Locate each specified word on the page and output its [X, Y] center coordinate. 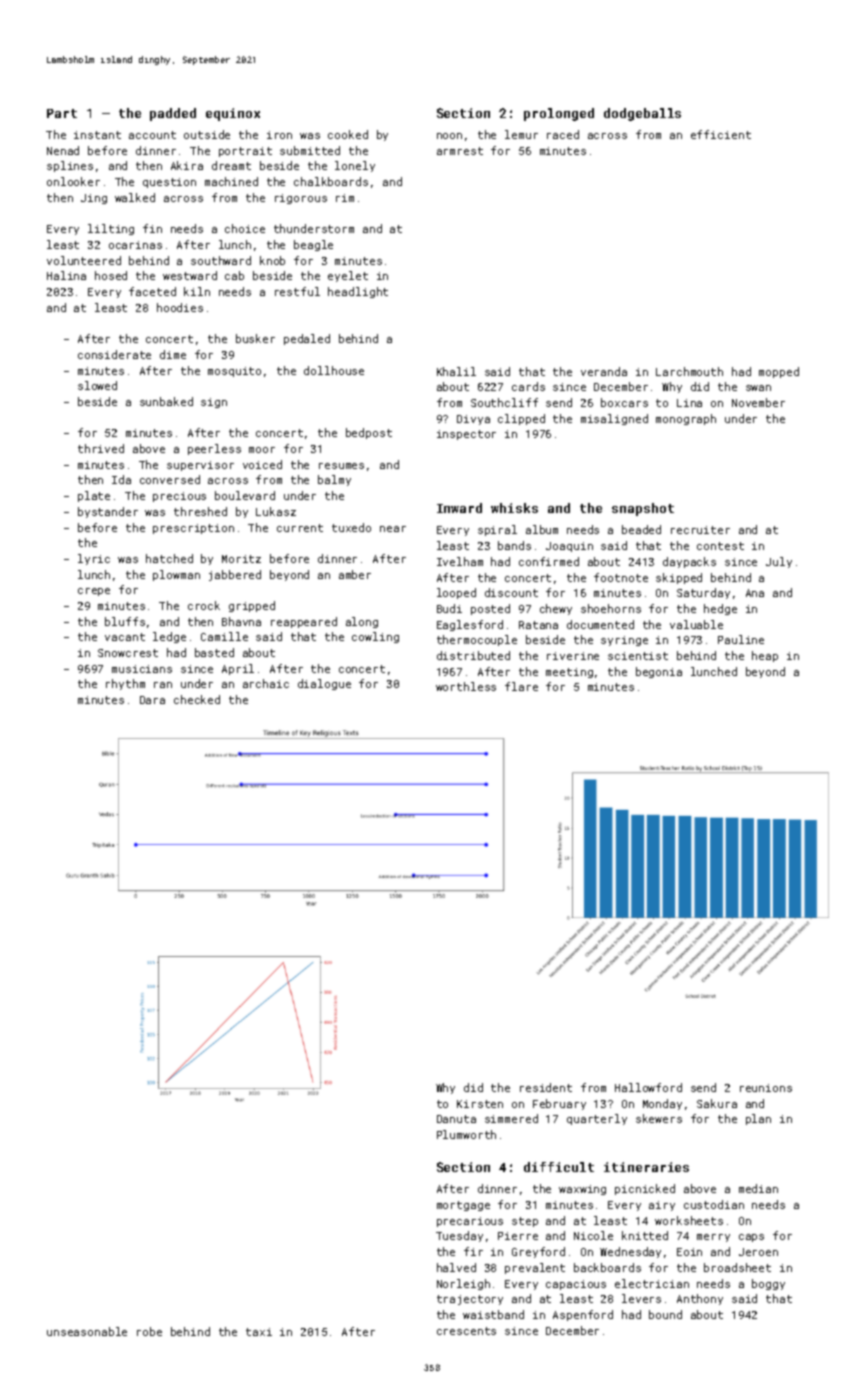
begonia [659, 672]
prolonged [559, 114]
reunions [766, 1088]
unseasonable [87, 1331]
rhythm [125, 684]
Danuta [456, 1119]
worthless [466, 686]
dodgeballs [642, 114]
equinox [233, 114]
